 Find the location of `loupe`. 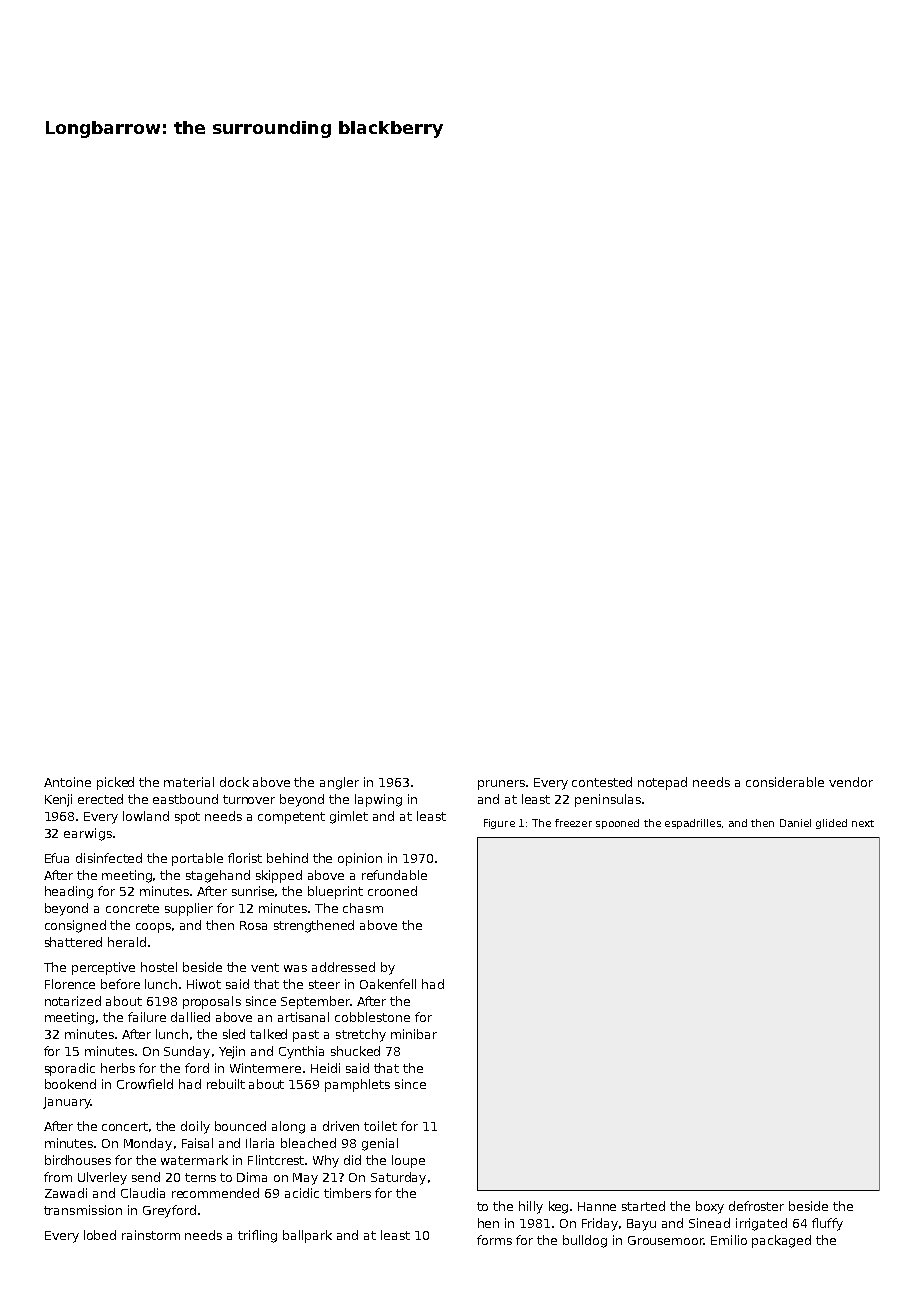

loupe is located at coordinates (408, 1161).
